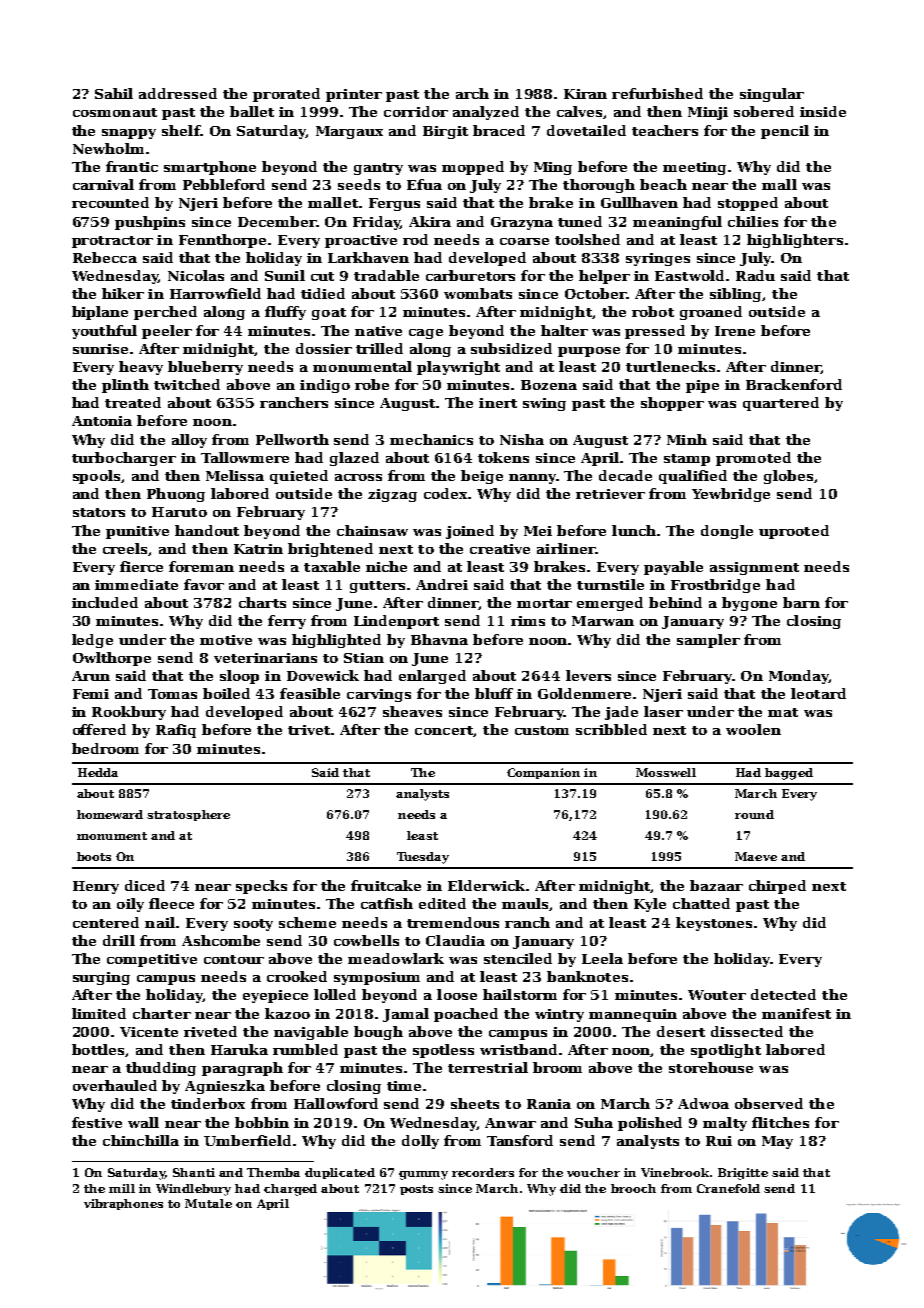 Image resolution: width=924 pixels, height=1308 pixels. I want to click on subsidized, so click(511, 348).
